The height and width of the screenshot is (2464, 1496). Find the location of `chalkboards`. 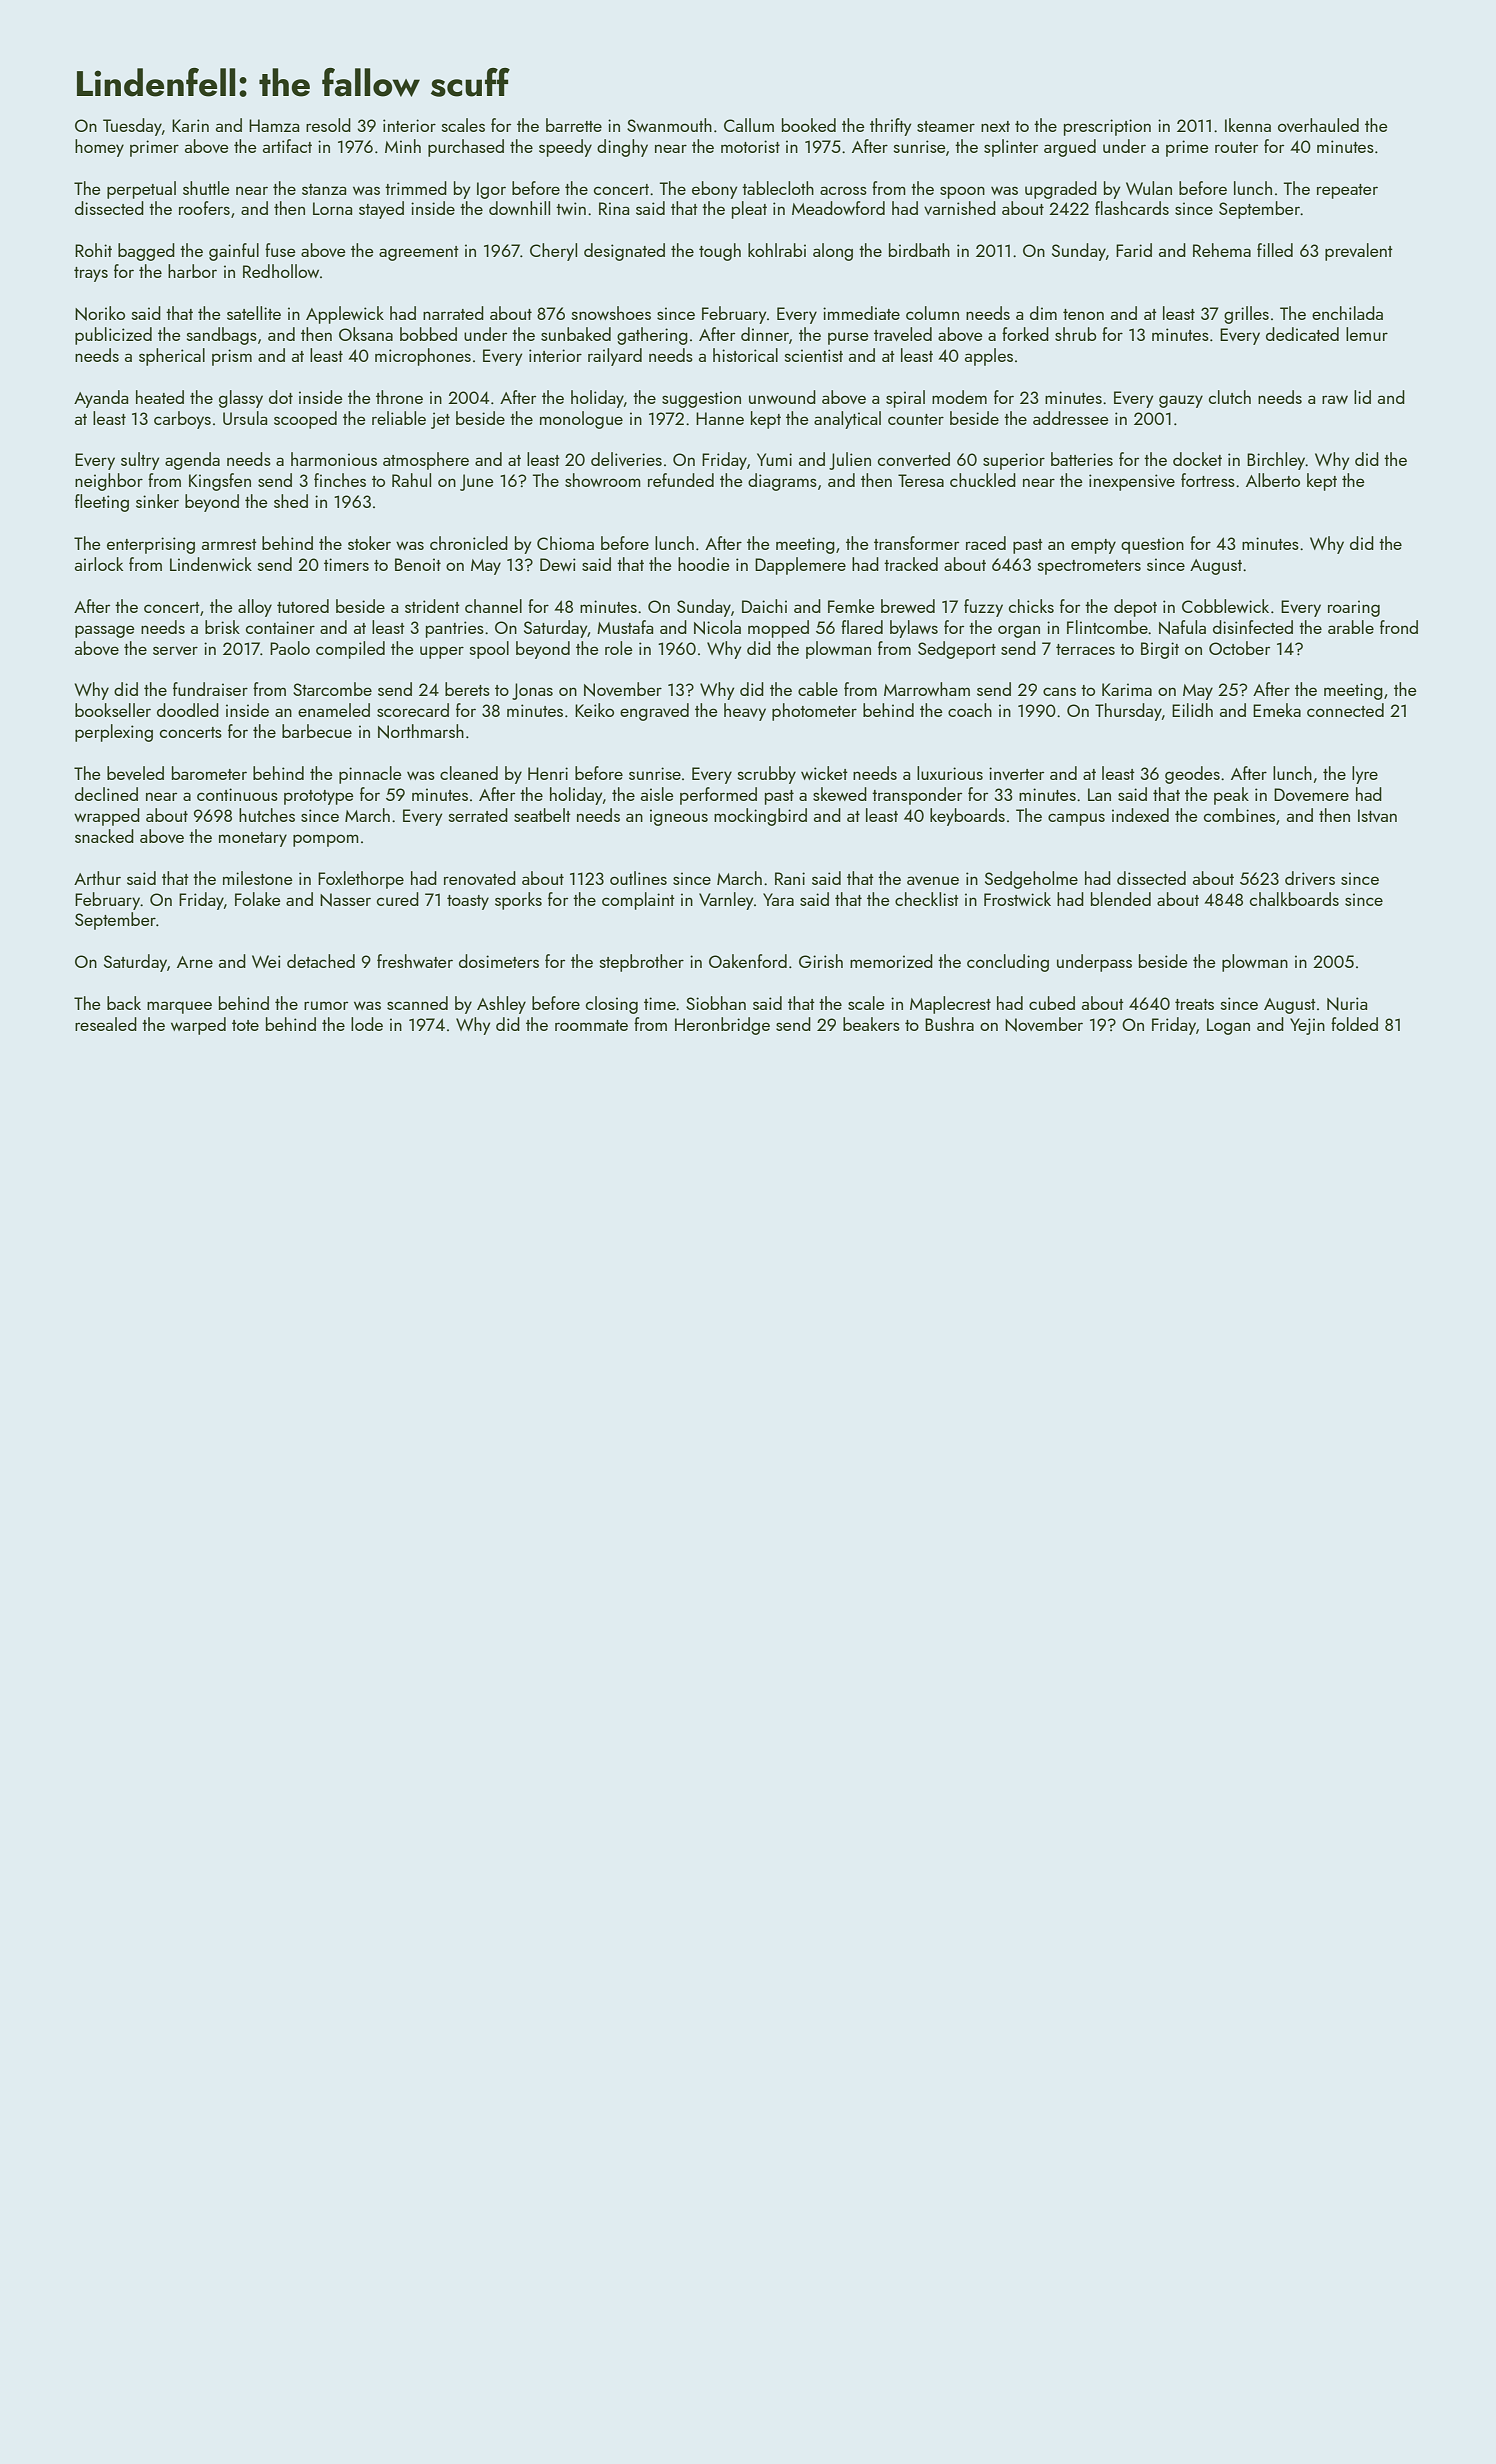

chalkboards is located at coordinates (1294, 899).
